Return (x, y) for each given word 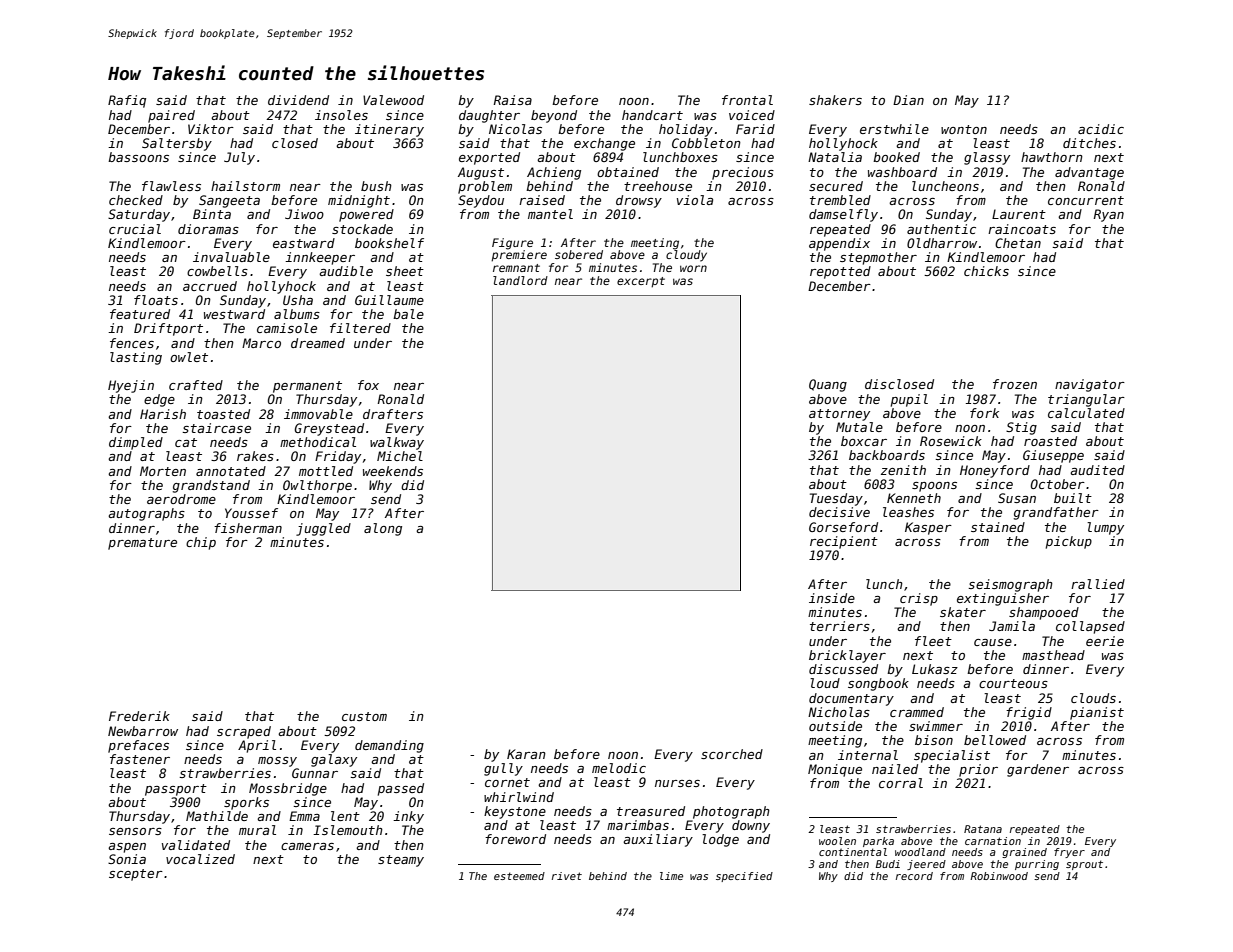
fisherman (248, 528)
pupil (909, 400)
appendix (839, 244)
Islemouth (348, 830)
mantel (550, 214)
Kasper (928, 528)
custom (364, 716)
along (383, 529)
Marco (261, 343)
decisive (839, 512)
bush (376, 186)
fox (368, 385)
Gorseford (843, 527)
